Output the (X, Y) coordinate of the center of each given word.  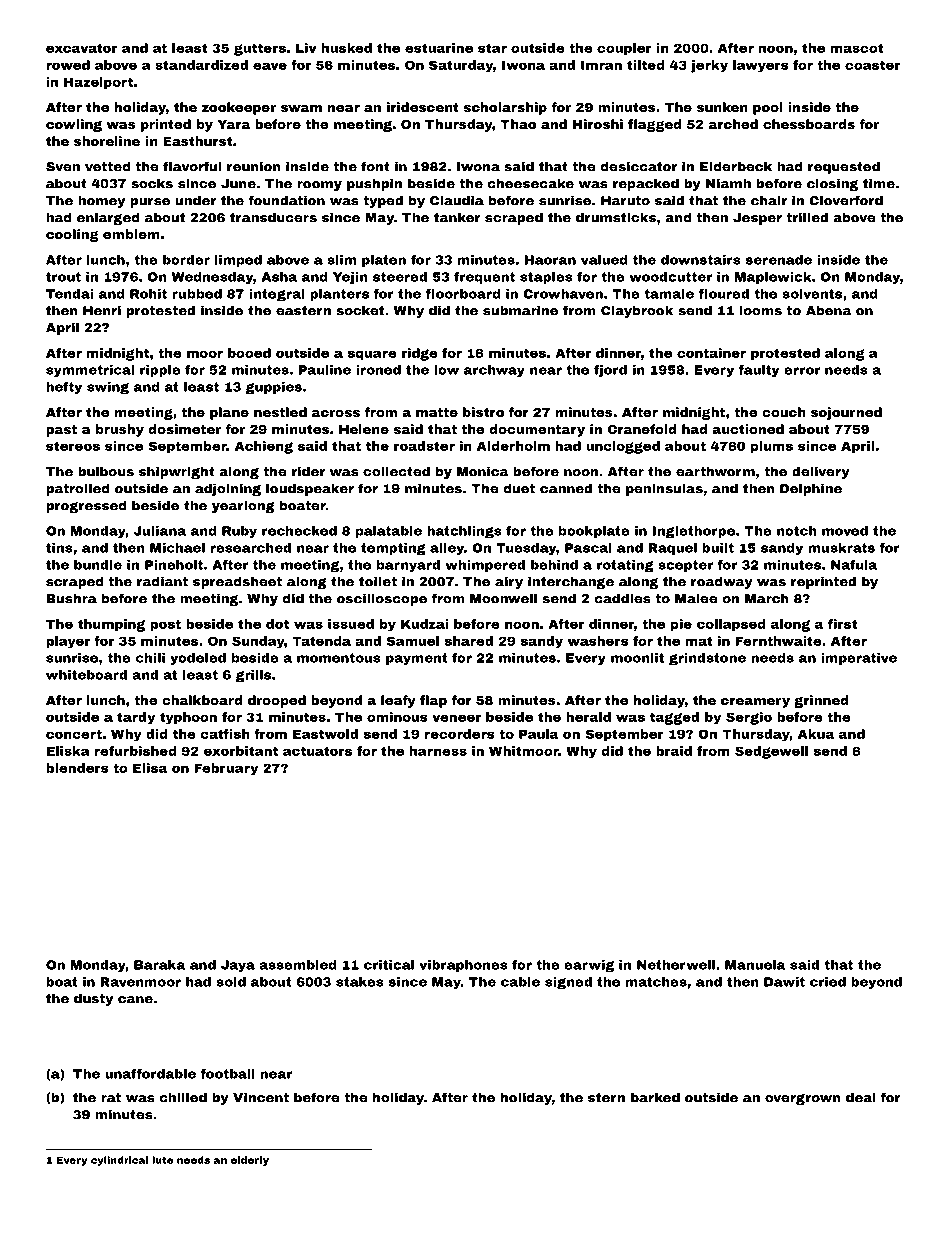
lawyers (761, 66)
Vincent (261, 1097)
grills (253, 676)
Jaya (238, 966)
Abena (829, 310)
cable (520, 982)
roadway (722, 582)
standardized (201, 65)
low (446, 370)
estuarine (439, 48)
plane (229, 413)
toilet (378, 581)
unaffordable (150, 1074)
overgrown (803, 1099)
